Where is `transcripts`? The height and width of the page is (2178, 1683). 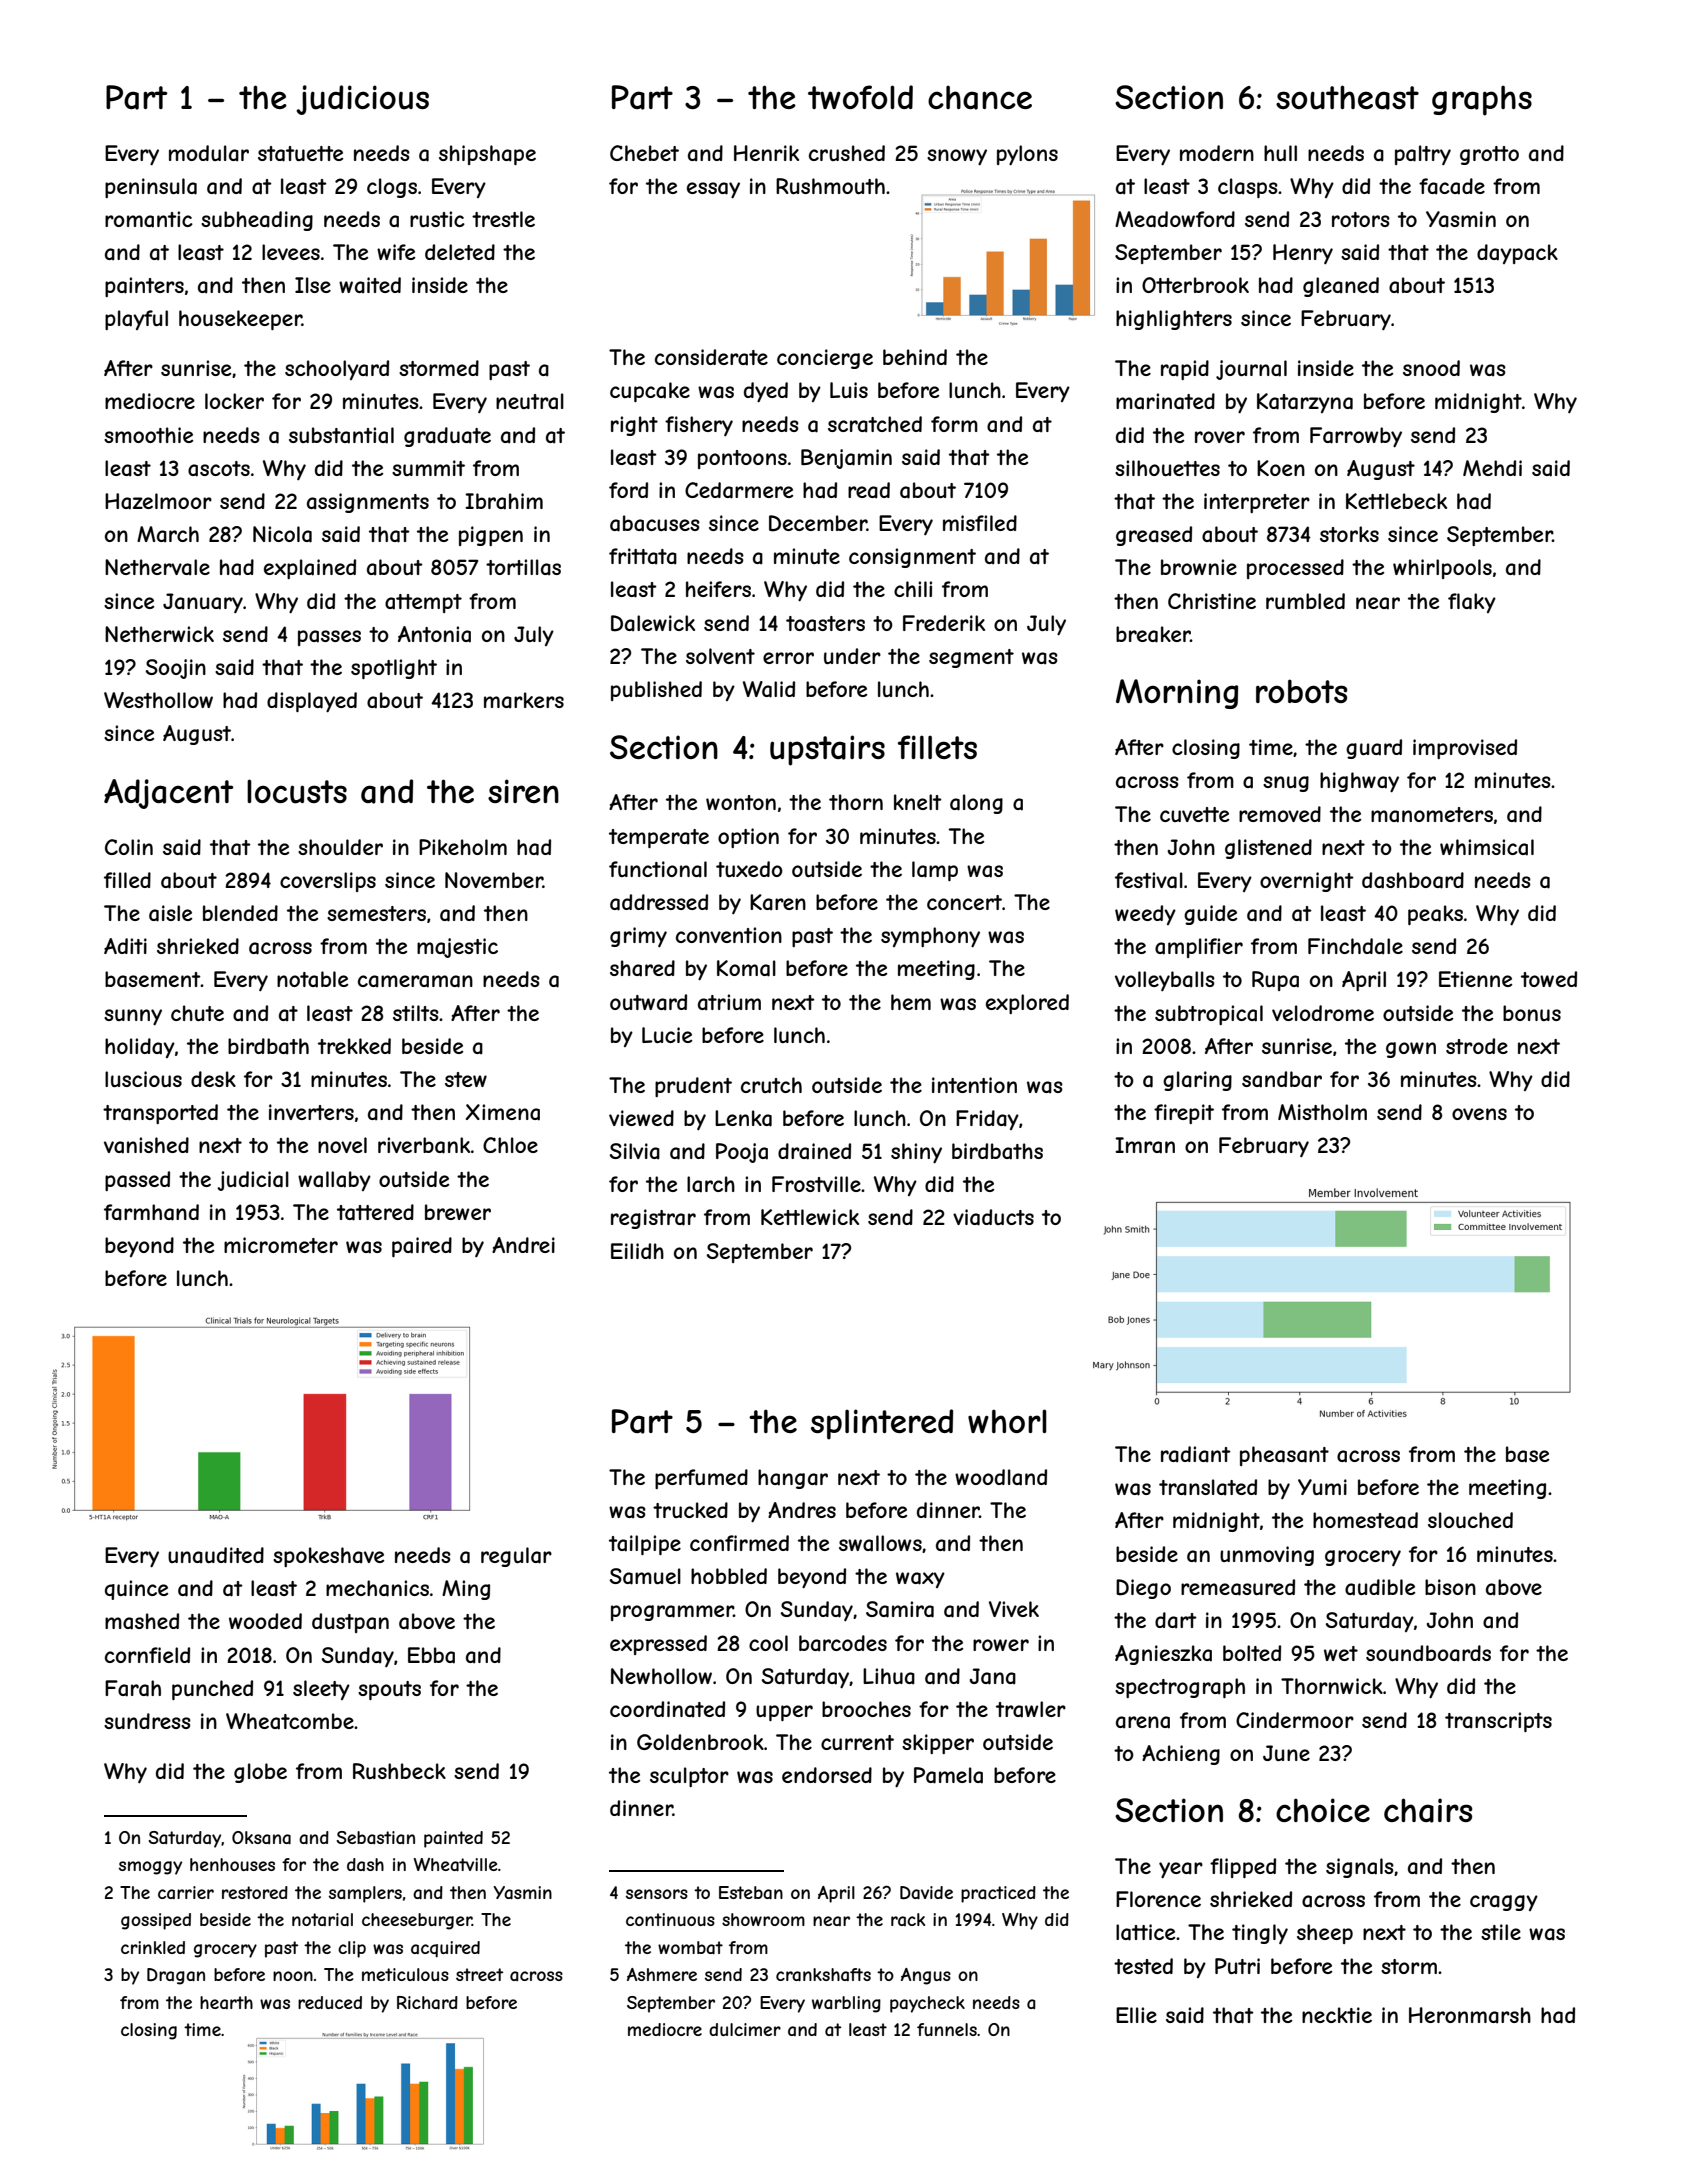 transcripts is located at coordinates (1498, 1722).
